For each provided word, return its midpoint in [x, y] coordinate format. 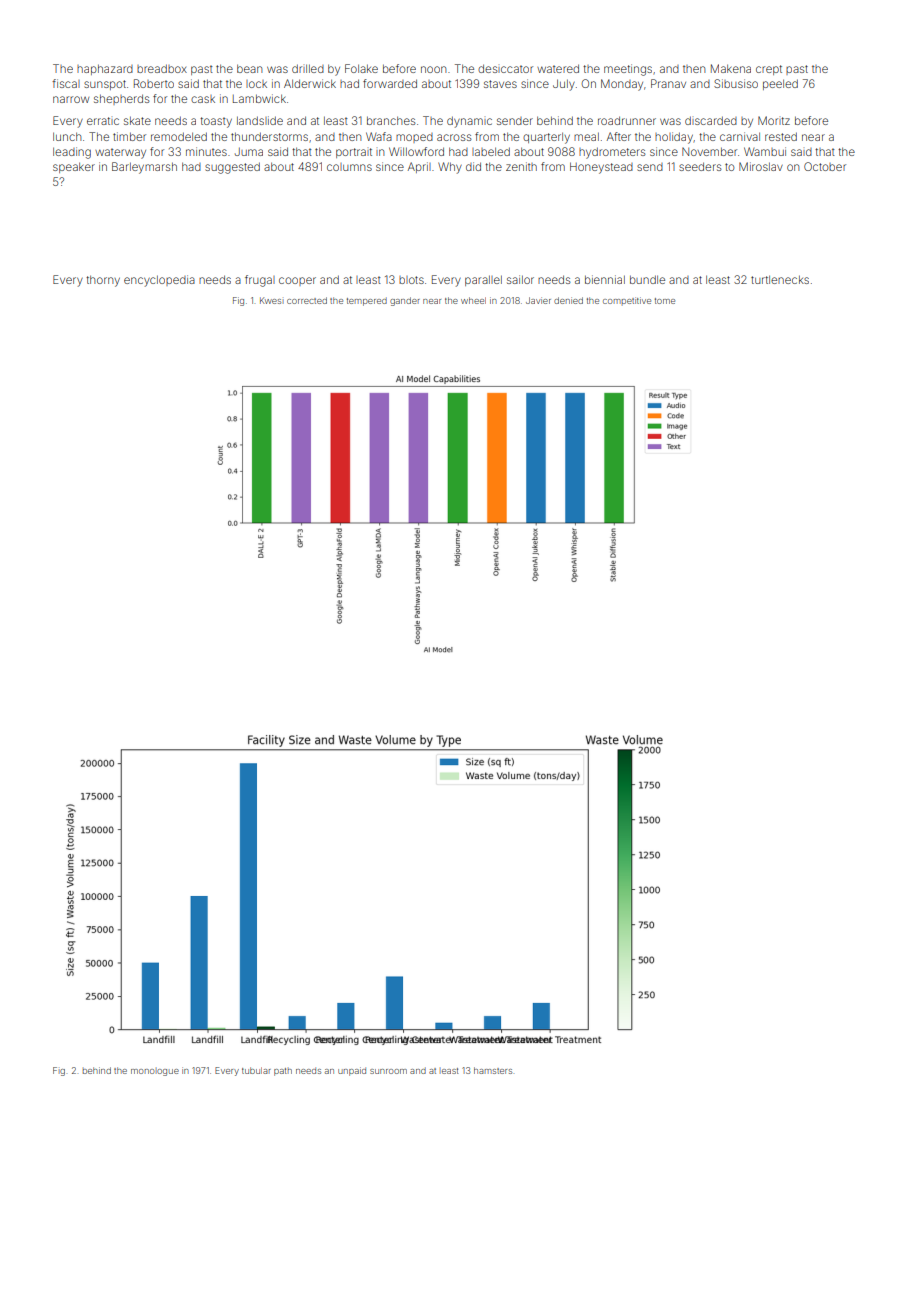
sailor [520, 279]
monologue [155, 1072]
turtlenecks [780, 279]
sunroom [388, 1071]
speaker [74, 167]
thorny [103, 281]
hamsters [493, 1070]
